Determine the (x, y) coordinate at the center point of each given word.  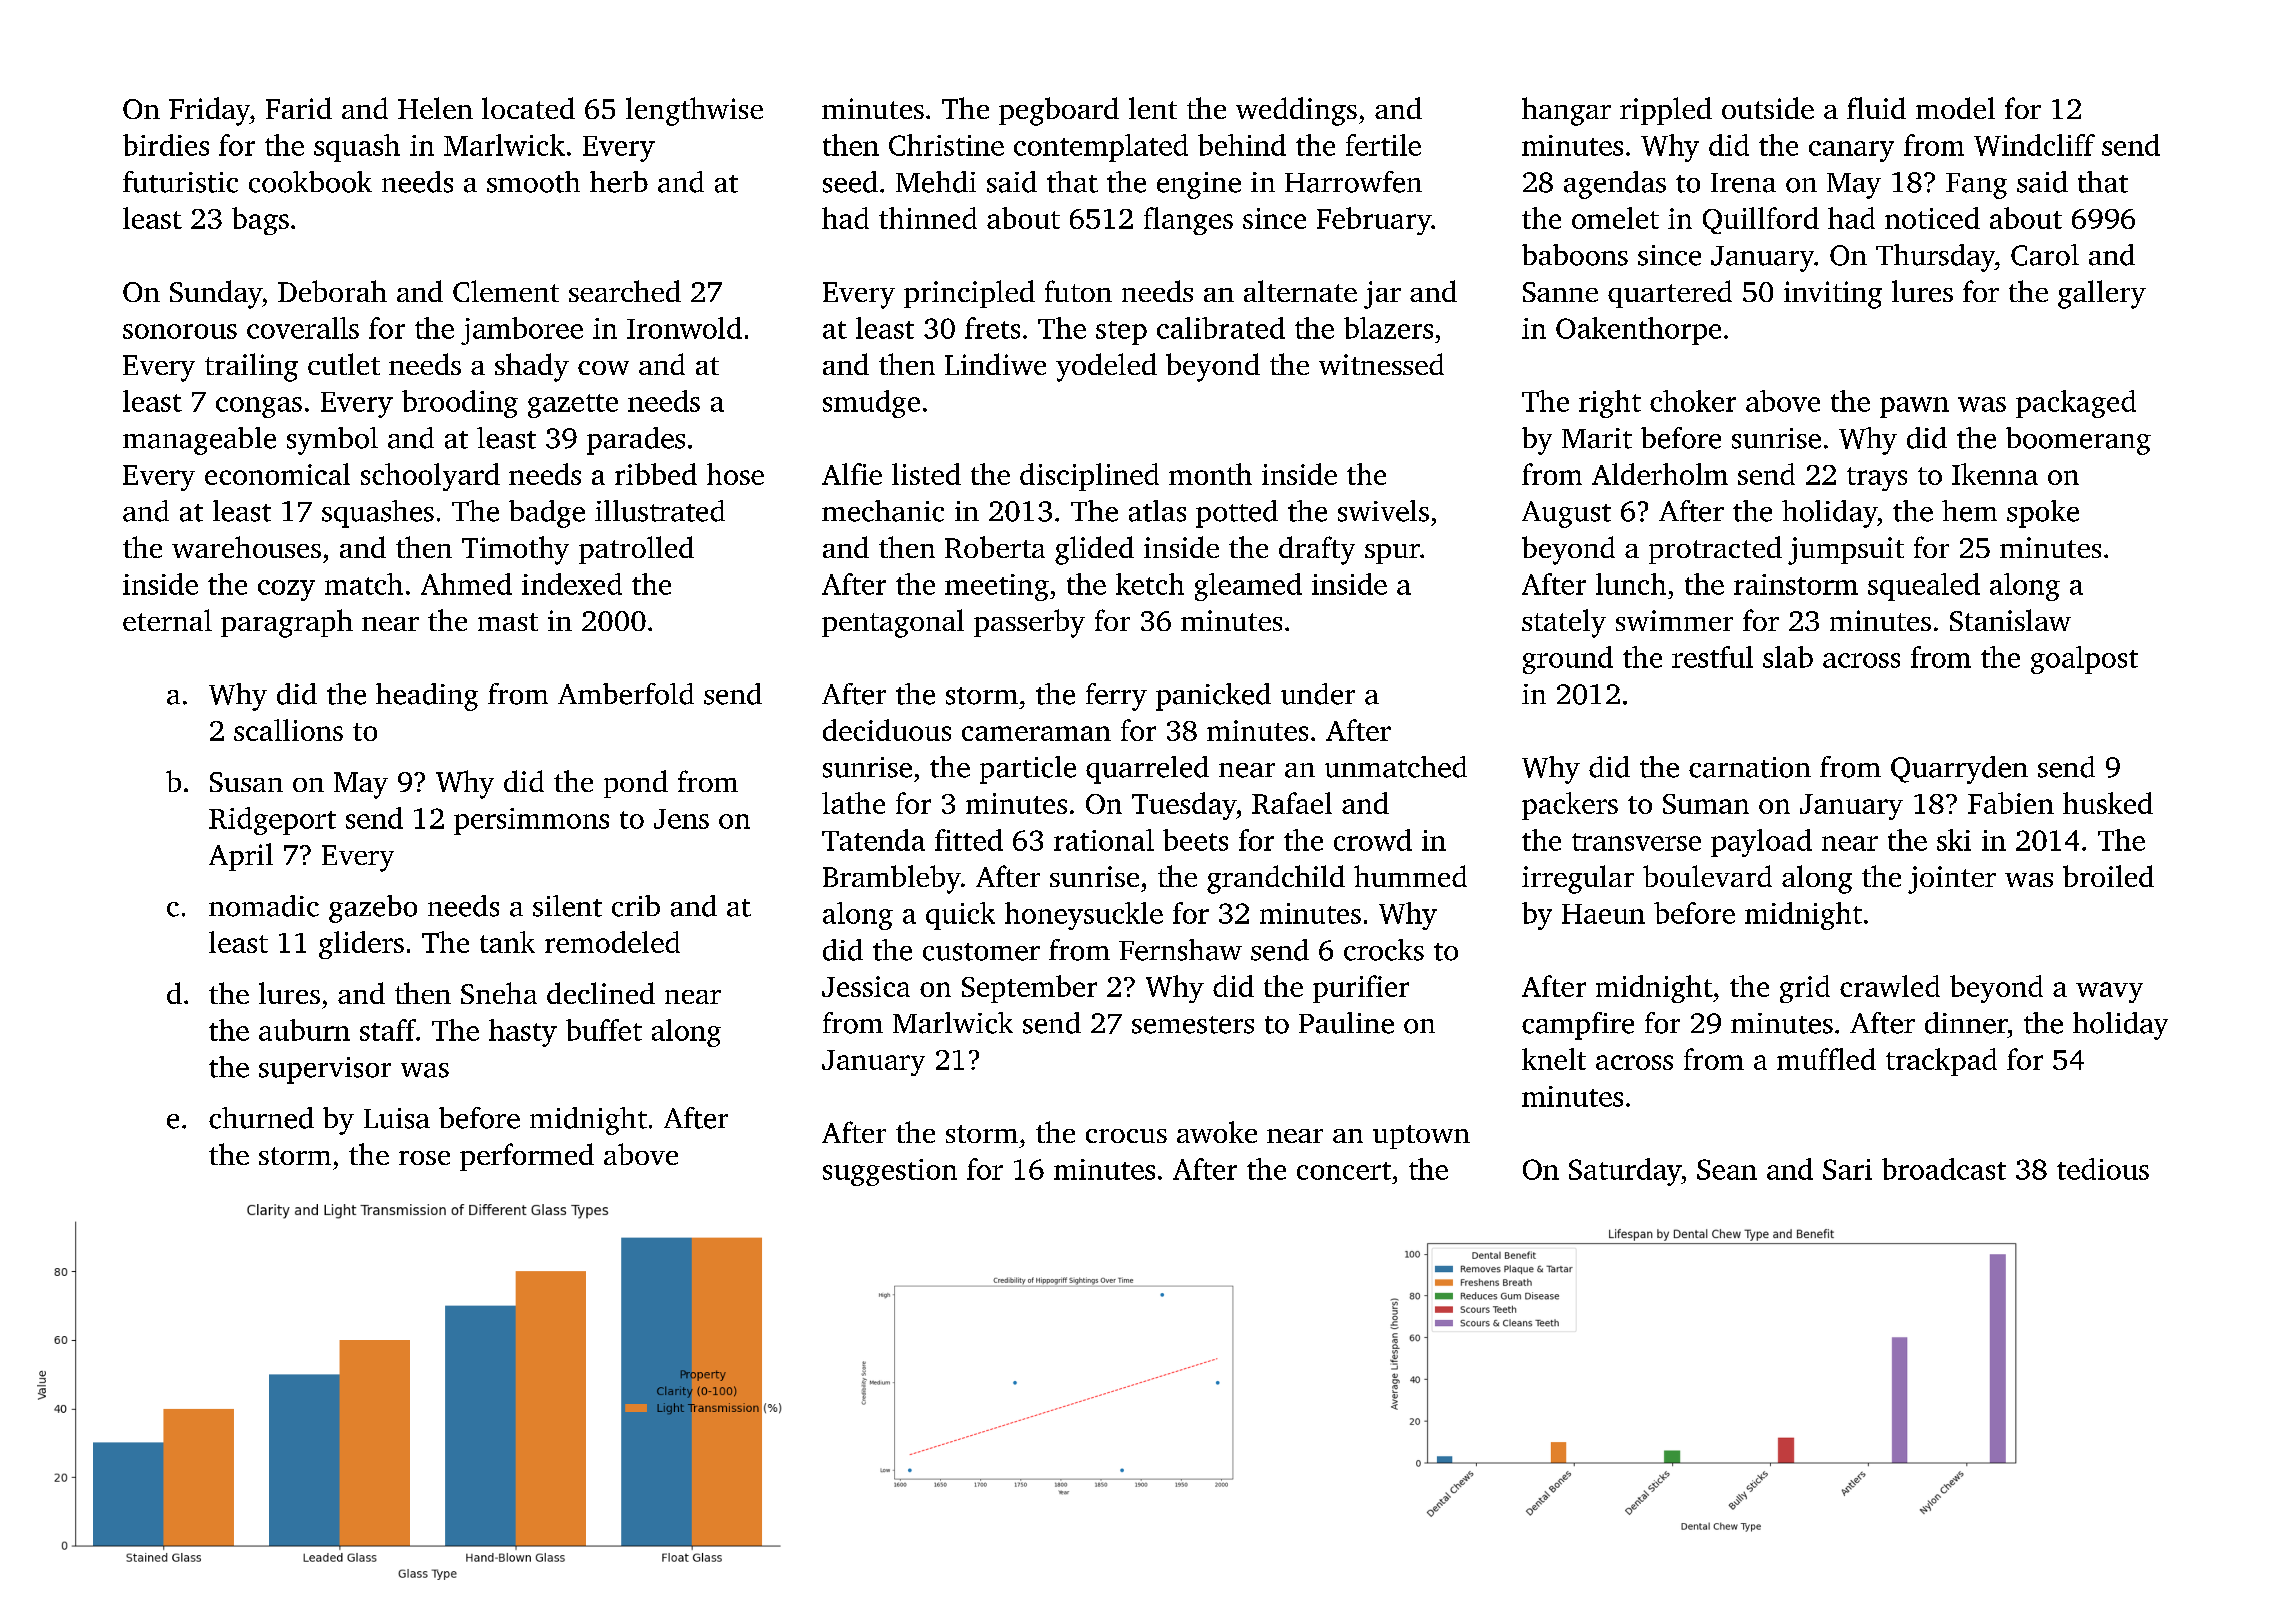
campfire (1578, 1026)
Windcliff (2034, 145)
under (1318, 694)
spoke (2043, 514)
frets (992, 328)
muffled (1826, 1059)
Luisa (397, 1118)
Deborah (332, 291)
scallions (288, 730)
